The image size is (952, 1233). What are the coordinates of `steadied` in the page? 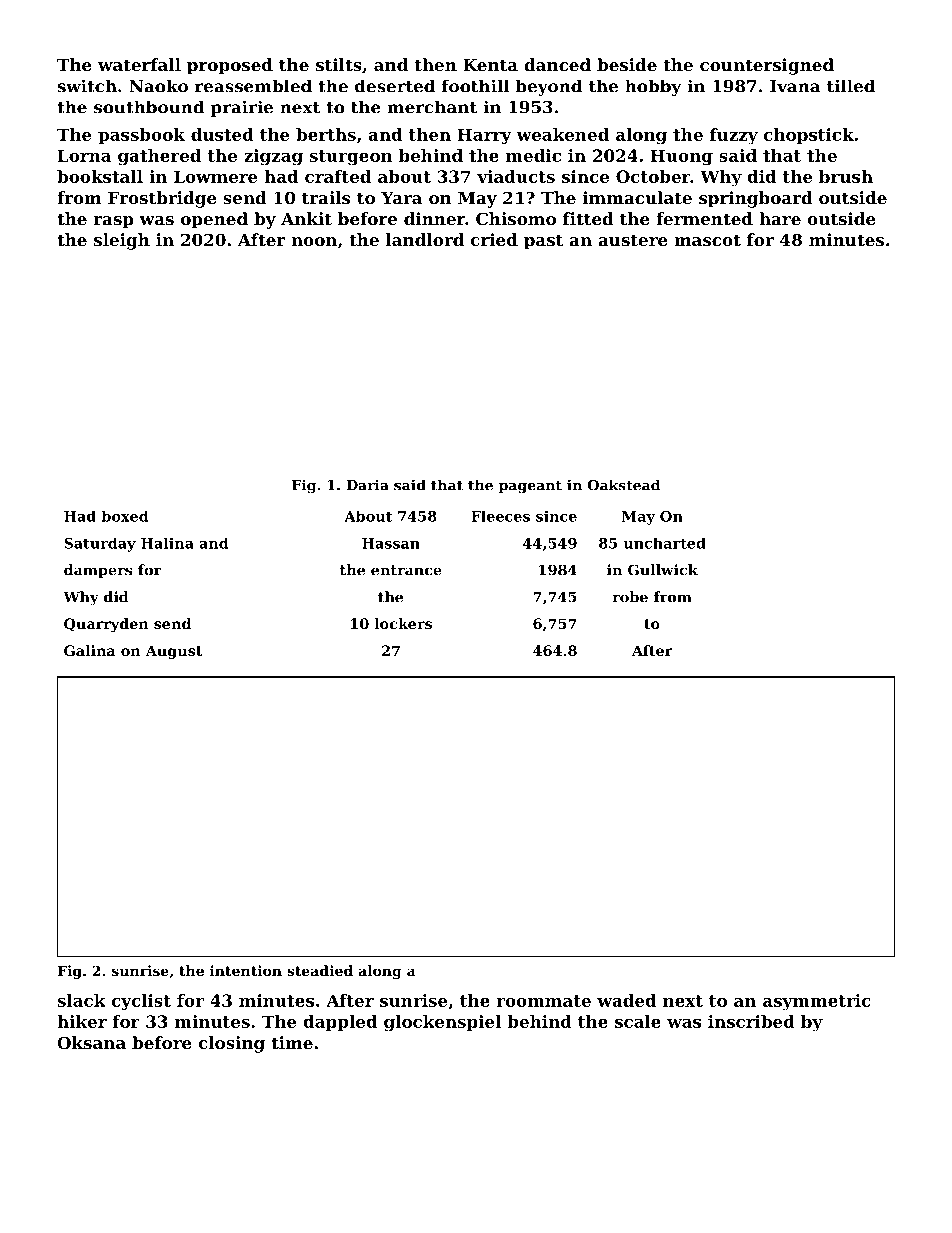 It's located at (320, 970).
